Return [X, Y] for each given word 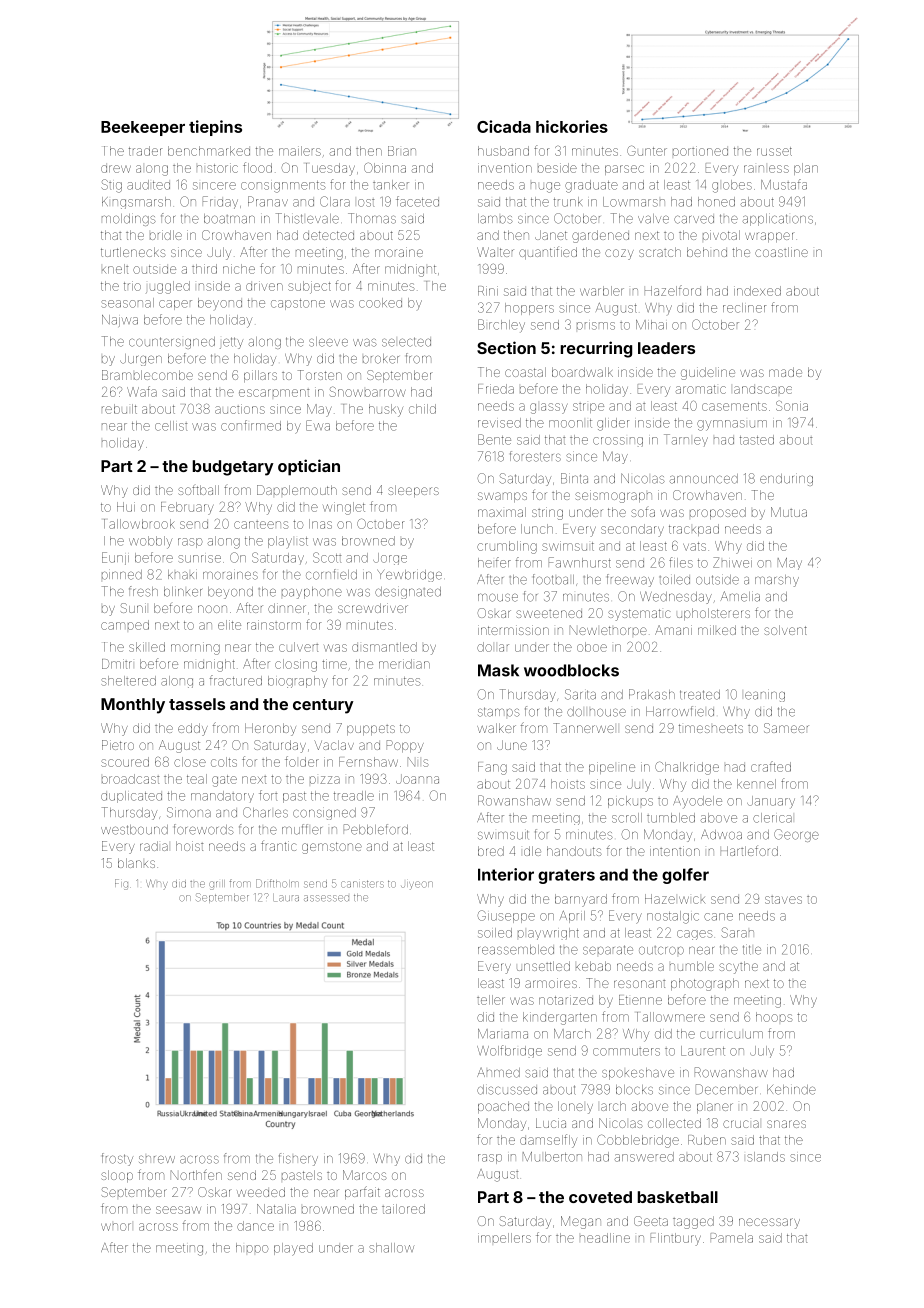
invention [505, 168]
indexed [757, 291]
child [422, 409]
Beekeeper [143, 128]
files [681, 562]
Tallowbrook [139, 524]
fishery [298, 1159]
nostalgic [673, 917]
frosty [117, 1159]
